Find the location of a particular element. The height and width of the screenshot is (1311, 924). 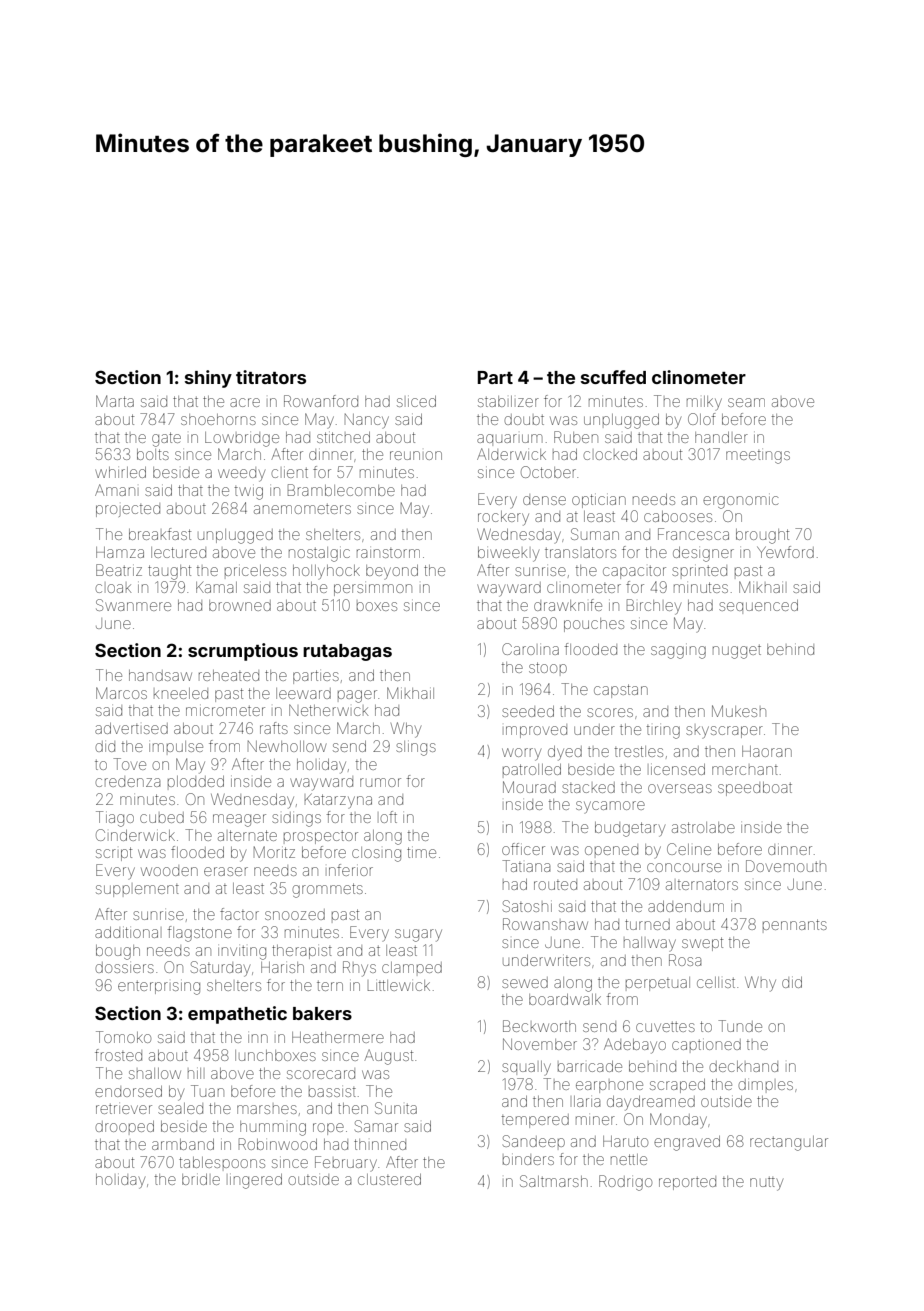

Rowanford is located at coordinates (321, 401).
